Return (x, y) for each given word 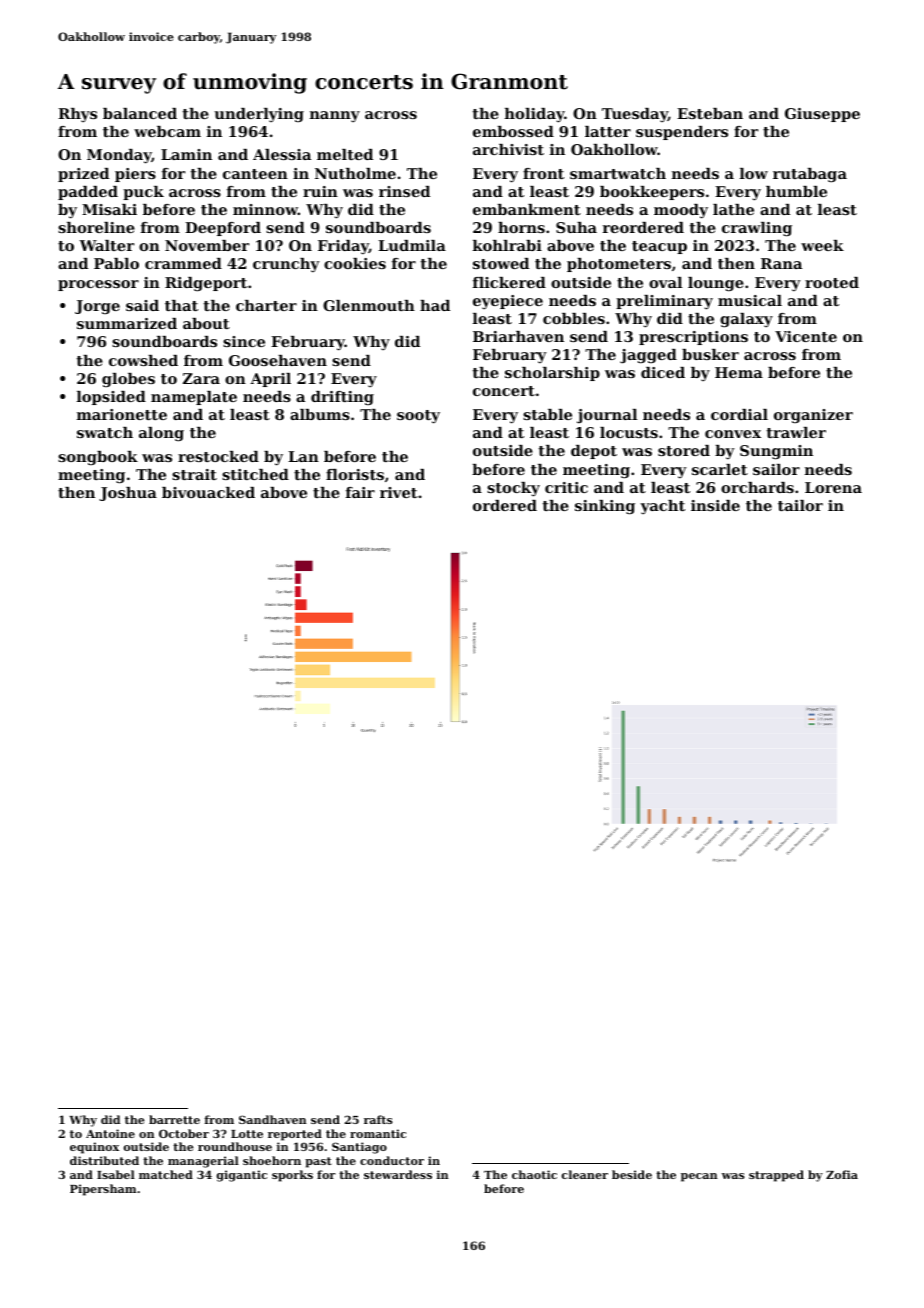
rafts (378, 1119)
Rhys (77, 115)
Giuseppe (822, 115)
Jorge (97, 307)
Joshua (128, 494)
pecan (699, 1177)
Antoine (110, 1133)
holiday (535, 115)
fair (360, 492)
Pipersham (103, 1190)
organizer (813, 416)
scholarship (552, 374)
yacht (662, 507)
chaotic (534, 1174)
